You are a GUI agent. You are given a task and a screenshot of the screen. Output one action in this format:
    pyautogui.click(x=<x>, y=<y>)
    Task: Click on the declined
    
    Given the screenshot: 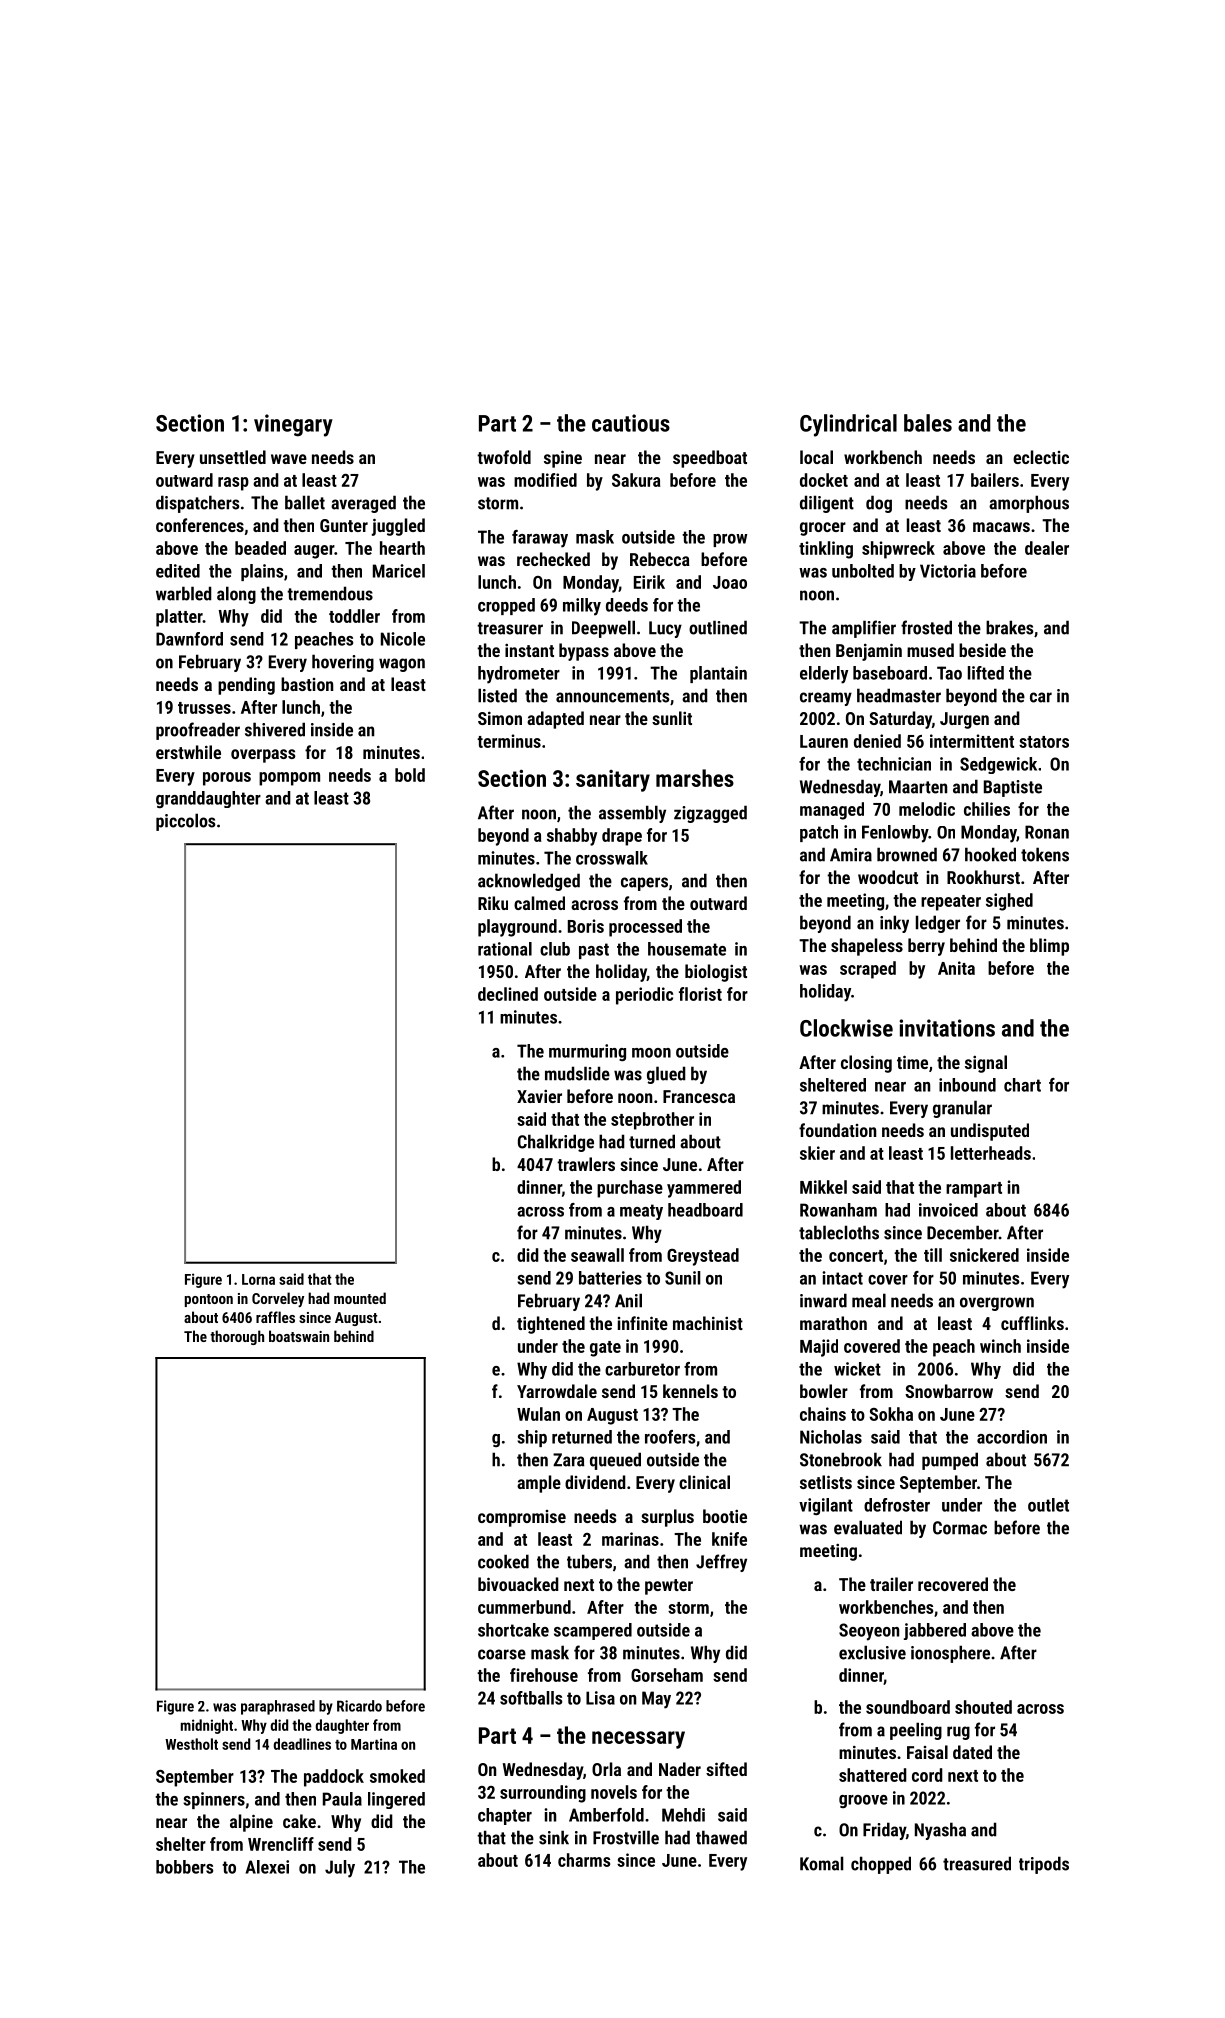 What is the action you would take?
    pyautogui.click(x=508, y=994)
